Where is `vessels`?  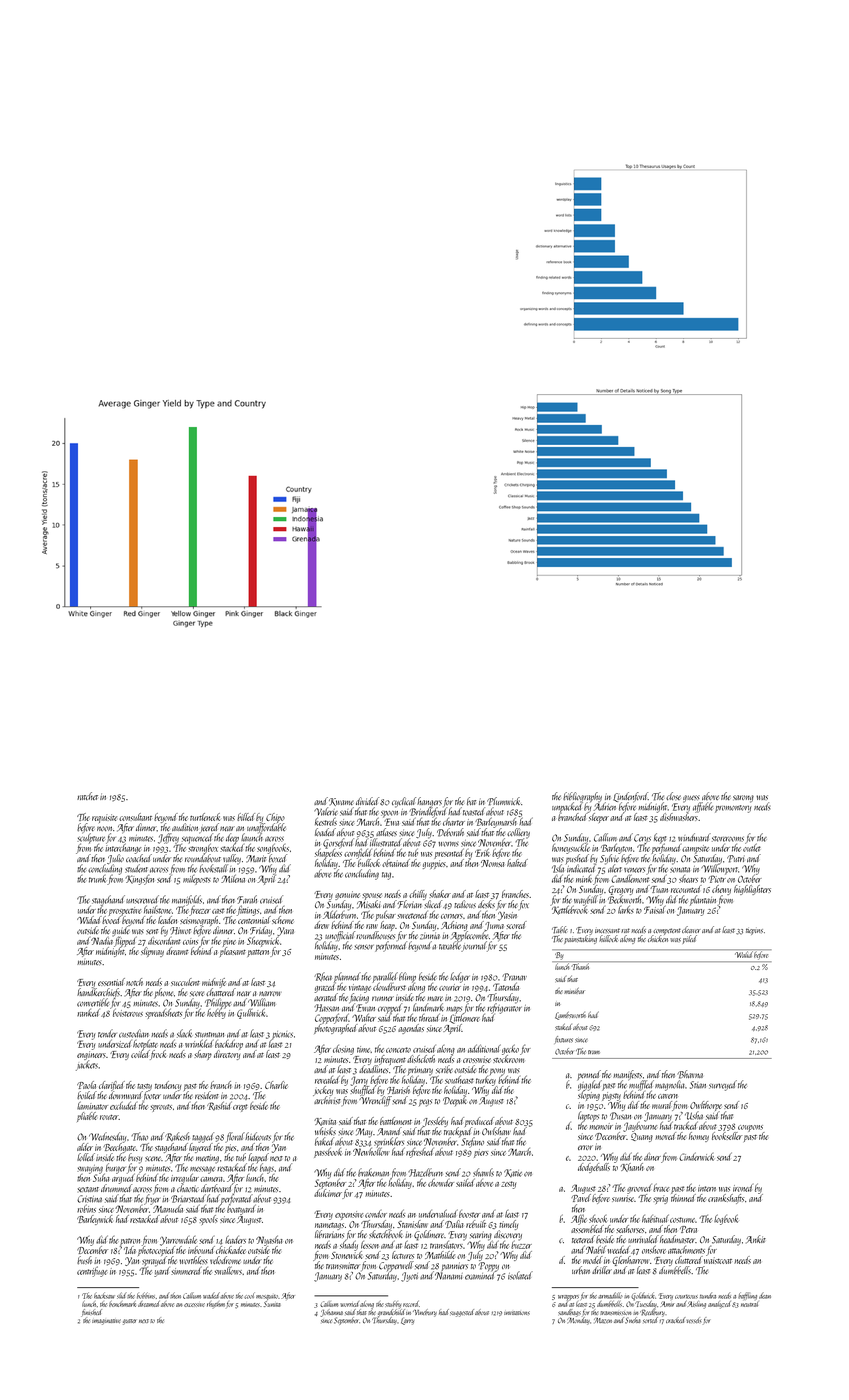 vessels is located at coordinates (694, 1320).
